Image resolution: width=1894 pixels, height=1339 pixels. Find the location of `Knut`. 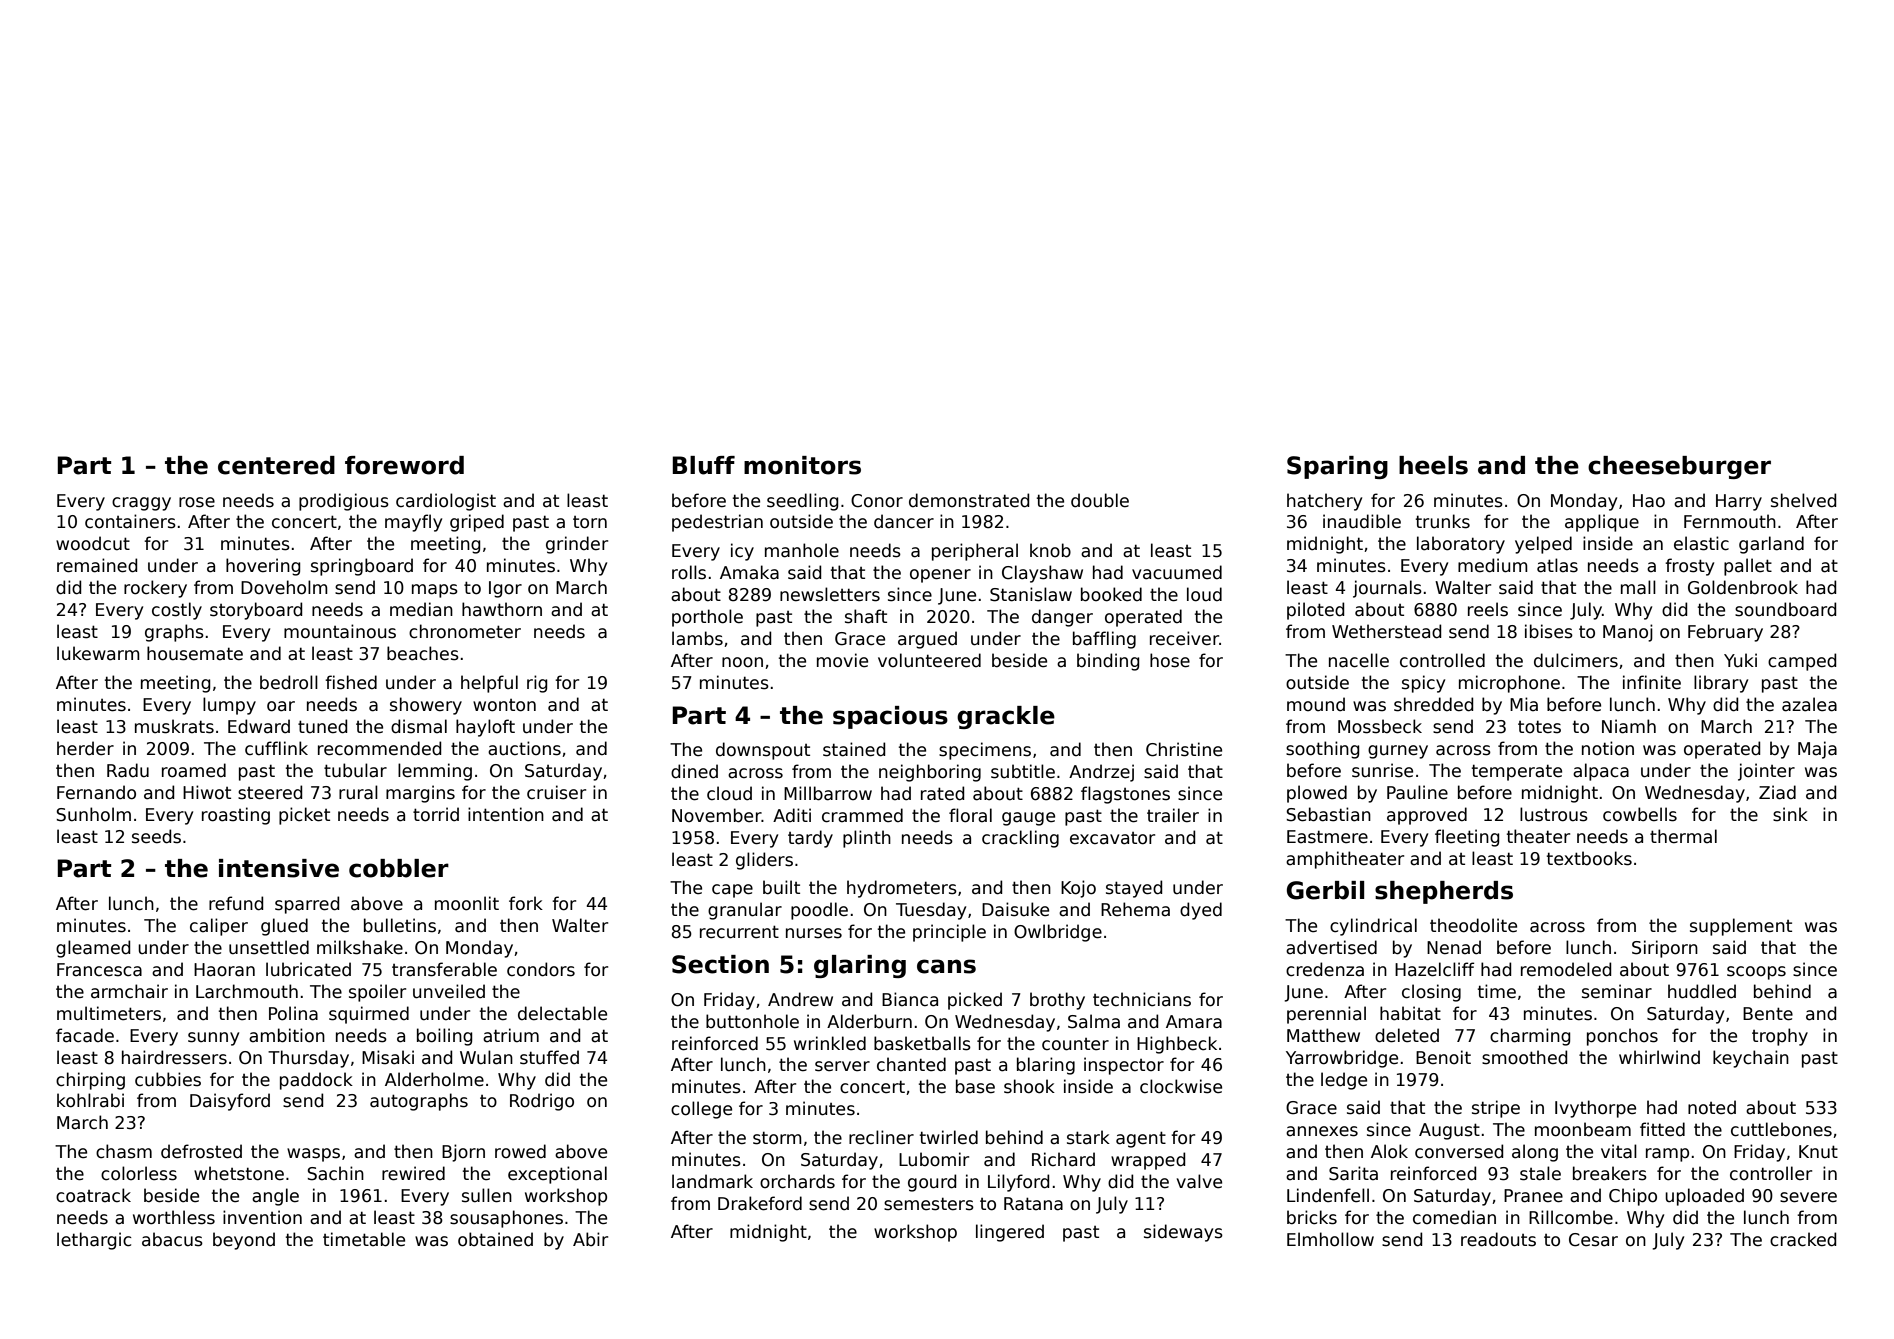

Knut is located at coordinates (1818, 1152).
